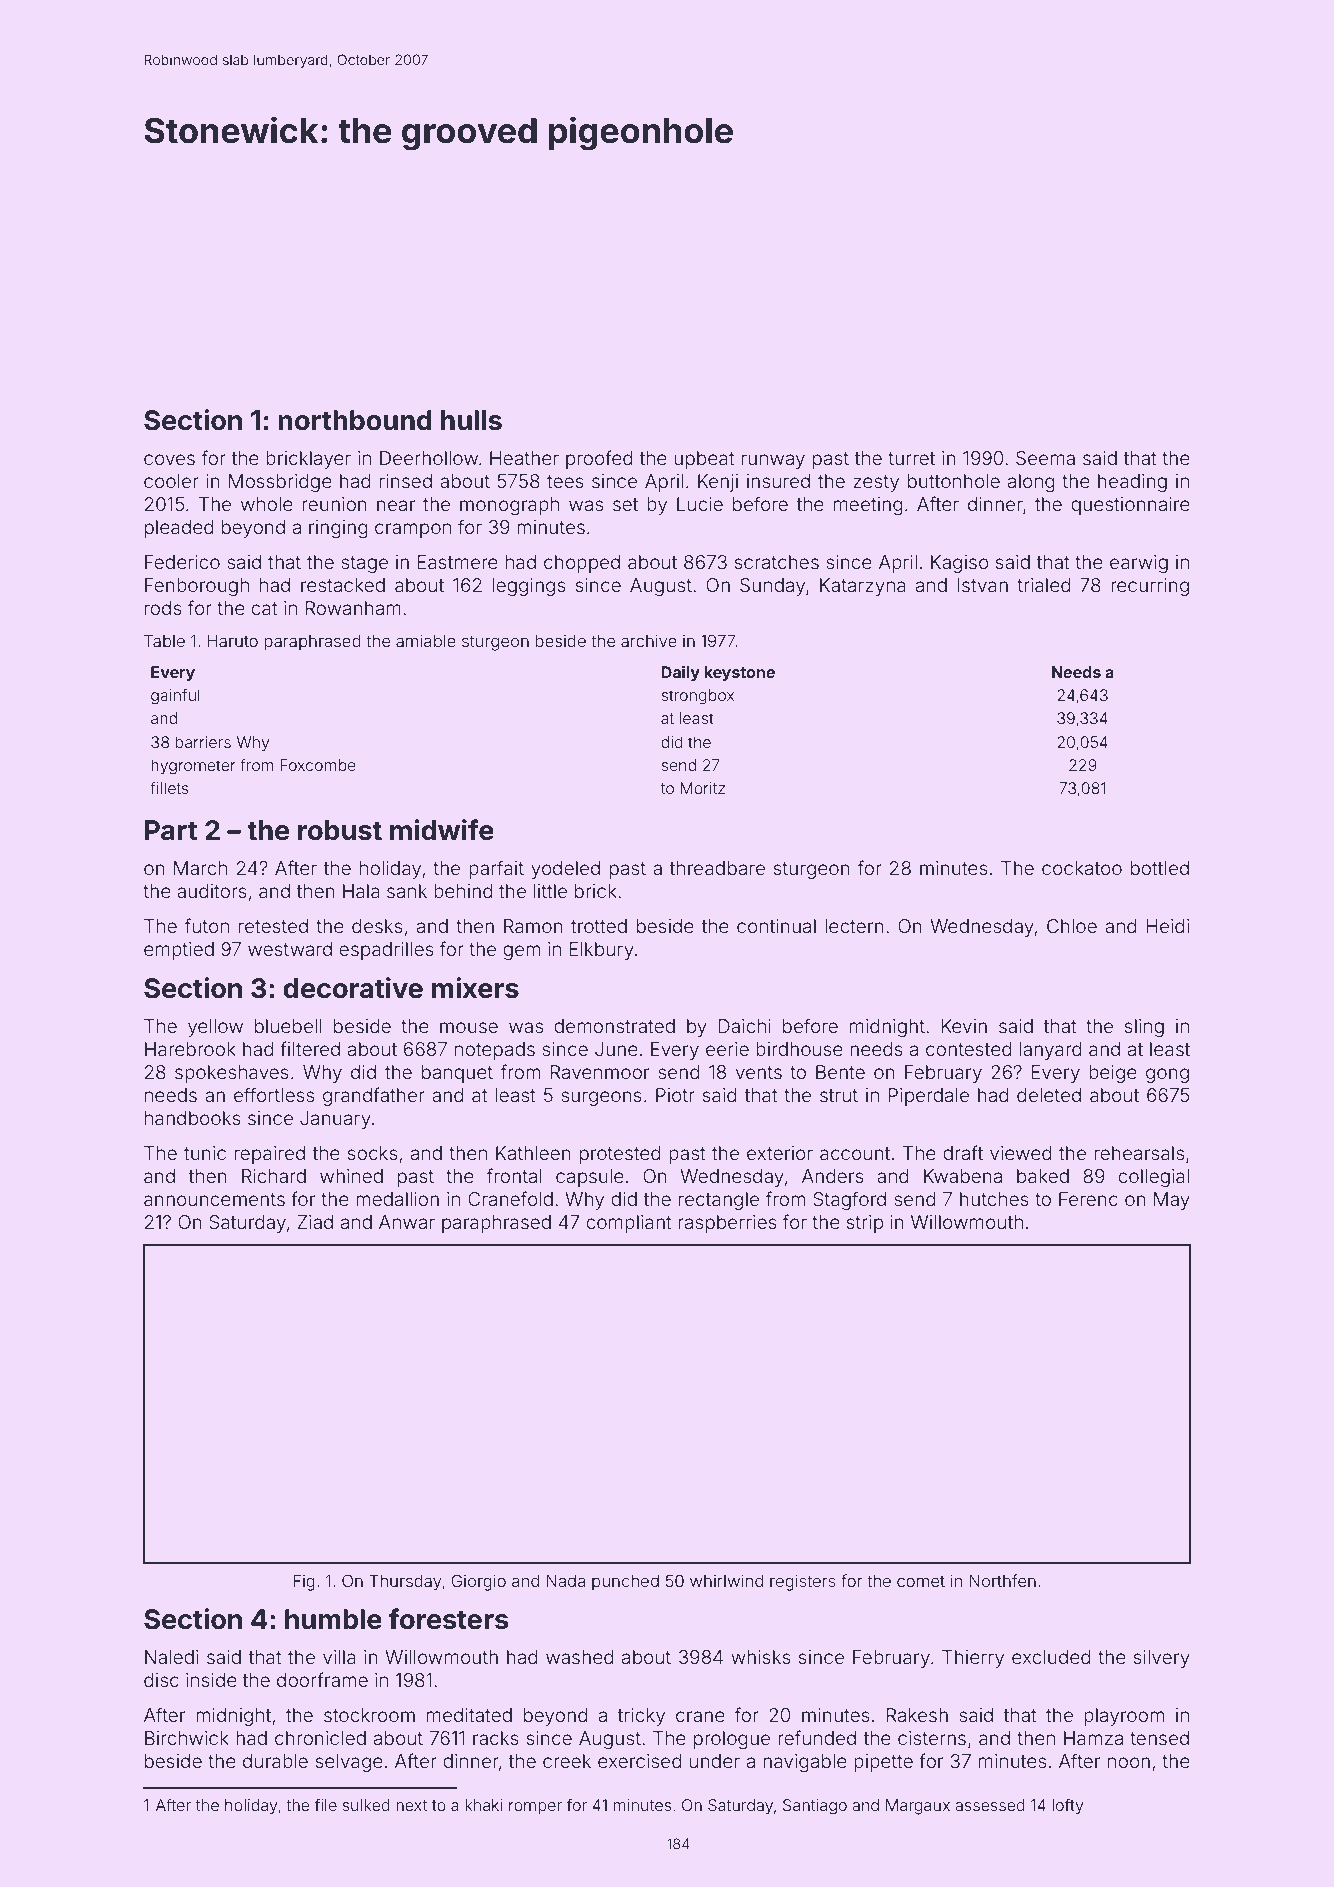 This screenshot has height=1887, width=1334. Describe the element at coordinates (1160, 868) in the screenshot. I see `bottled` at that location.
